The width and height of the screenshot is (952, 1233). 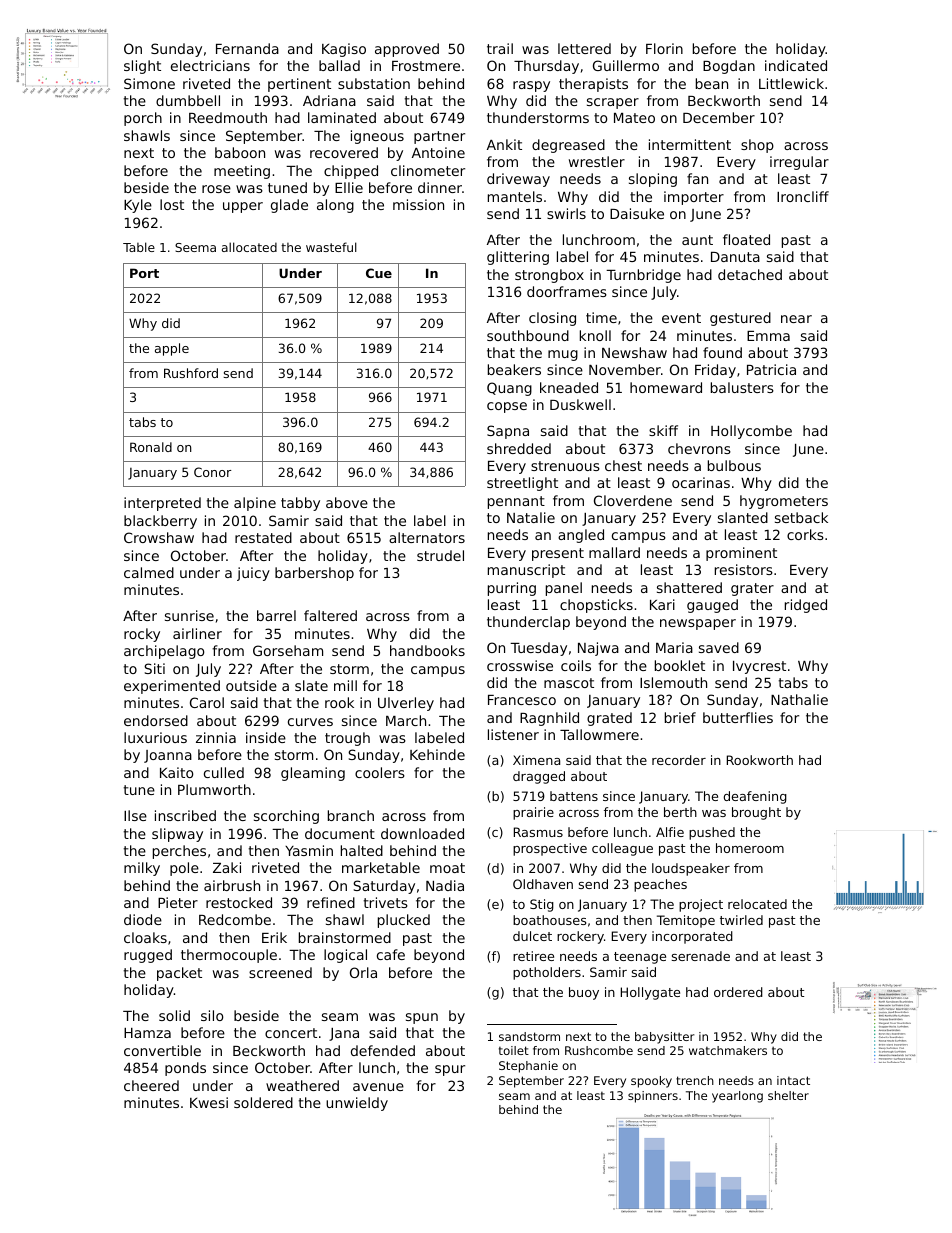 I want to click on soldered, so click(x=263, y=1102).
